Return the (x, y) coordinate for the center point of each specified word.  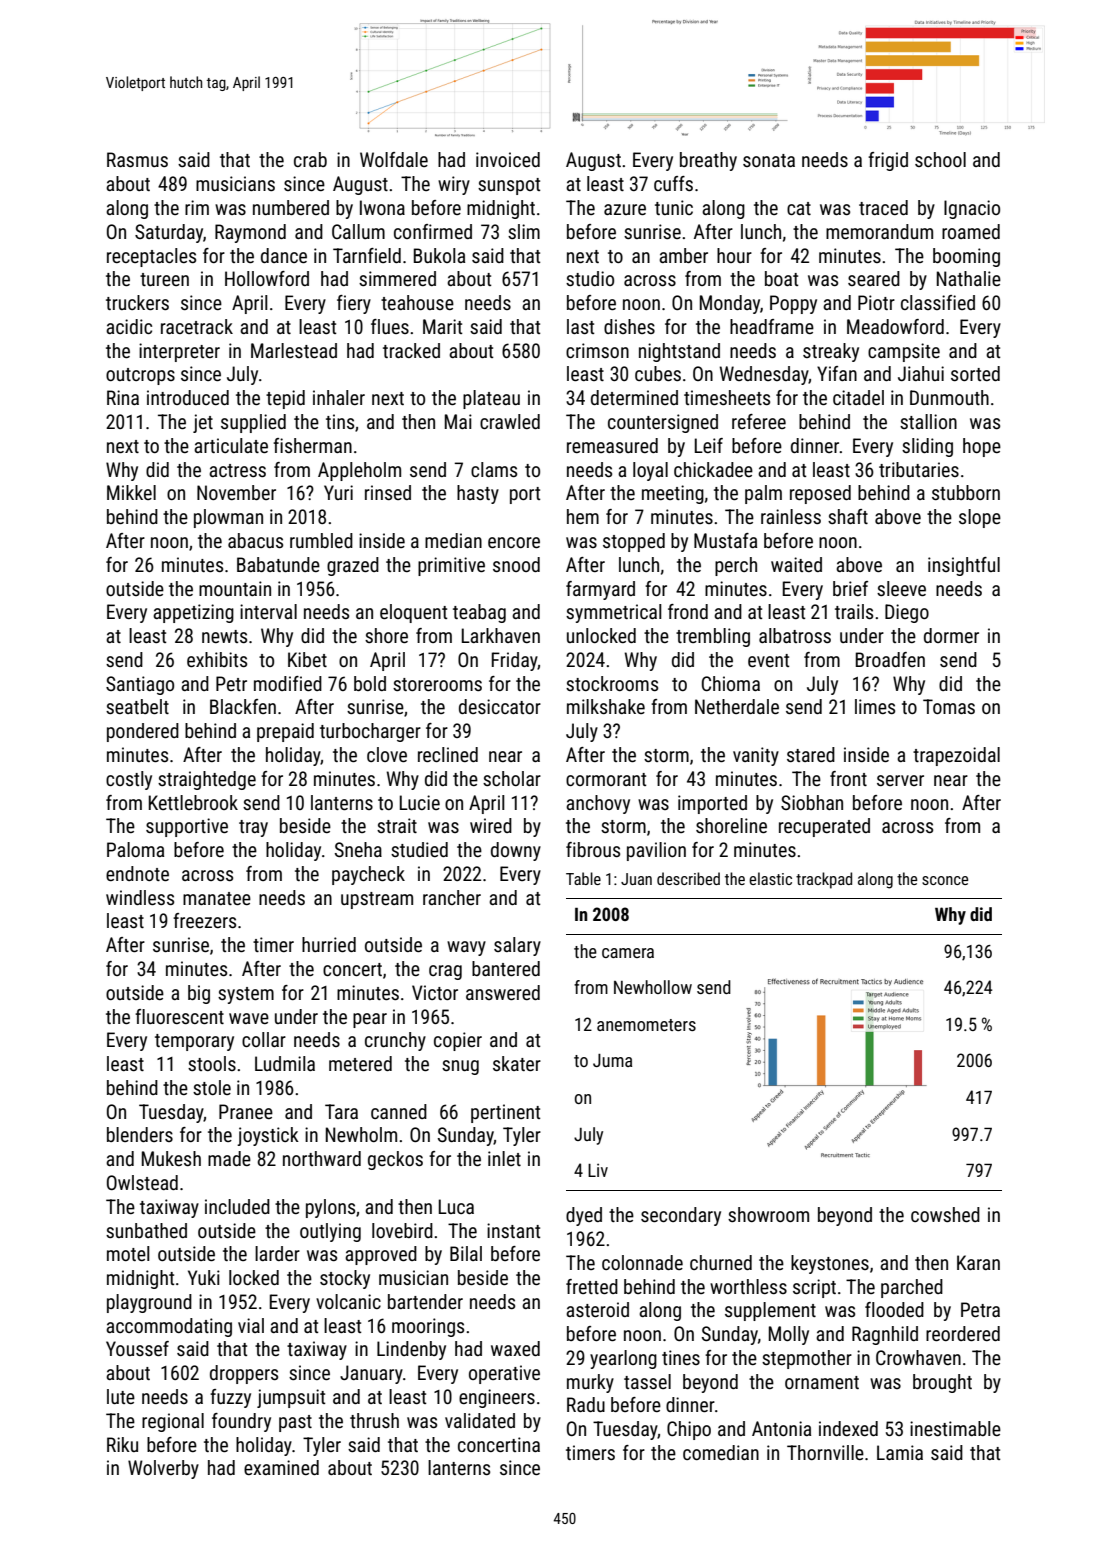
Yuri (338, 492)
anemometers (646, 1025)
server (900, 780)
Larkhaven (501, 635)
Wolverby (163, 1469)
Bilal (466, 1253)
